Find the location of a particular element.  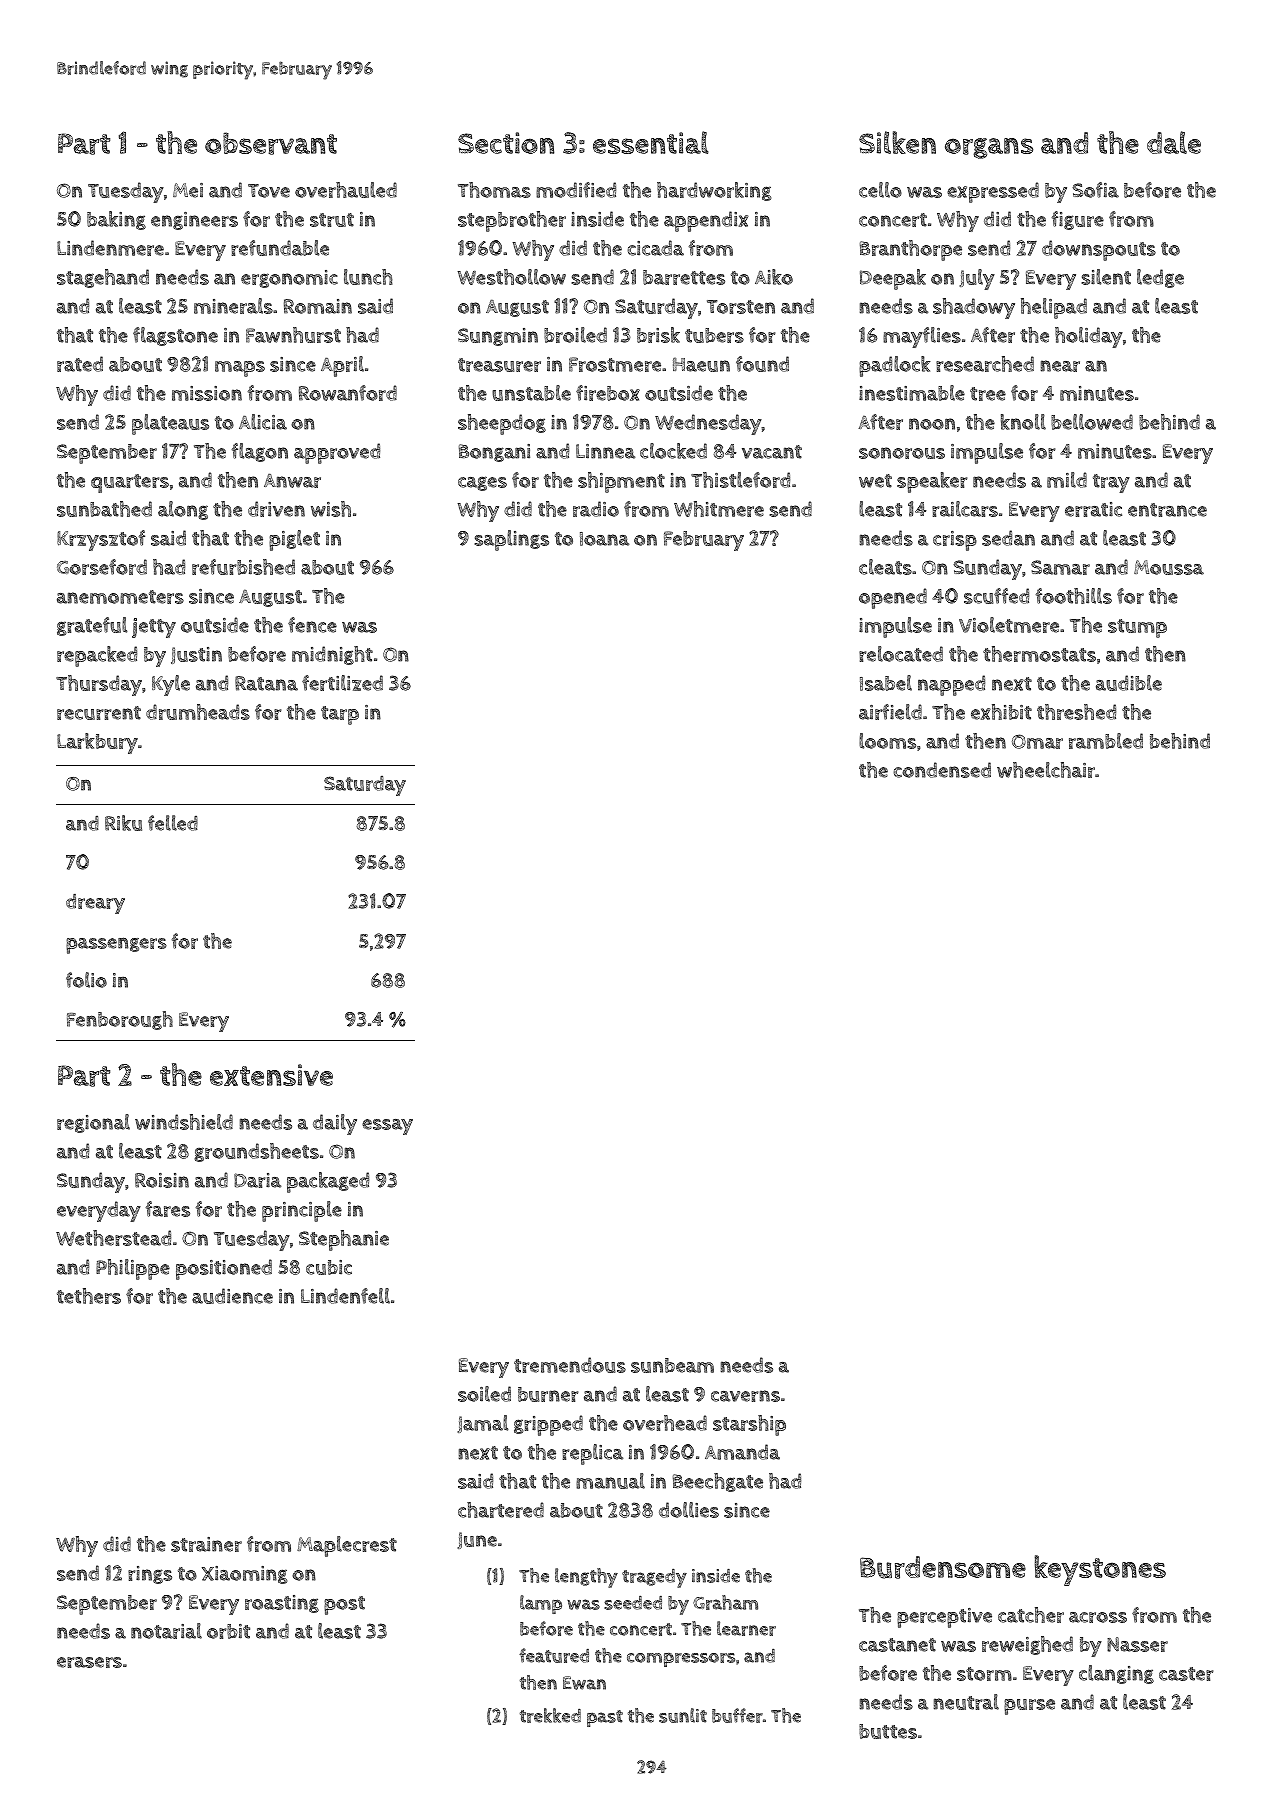

roasting is located at coordinates (282, 1604).
